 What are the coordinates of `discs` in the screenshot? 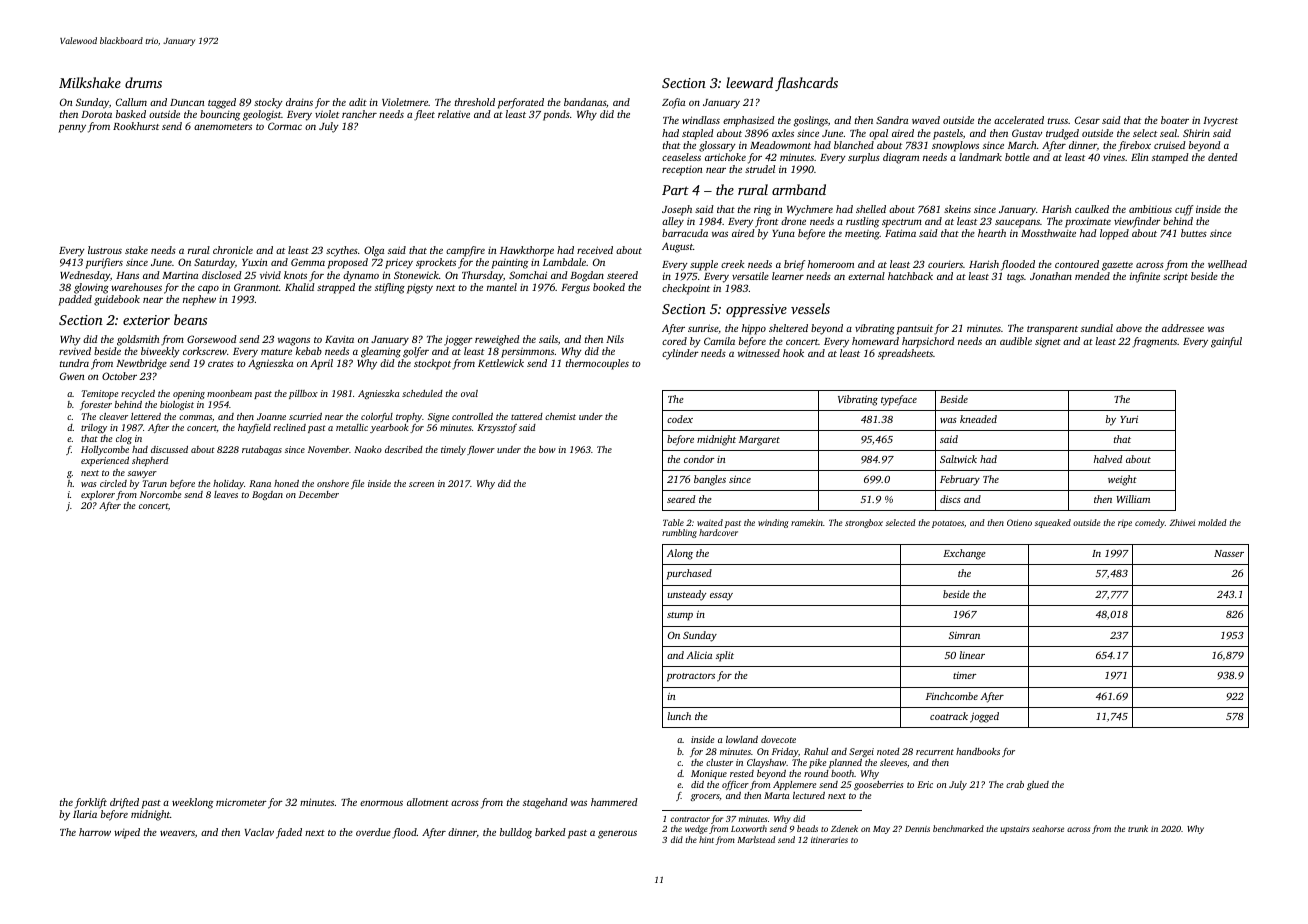 It's located at (950, 499).
